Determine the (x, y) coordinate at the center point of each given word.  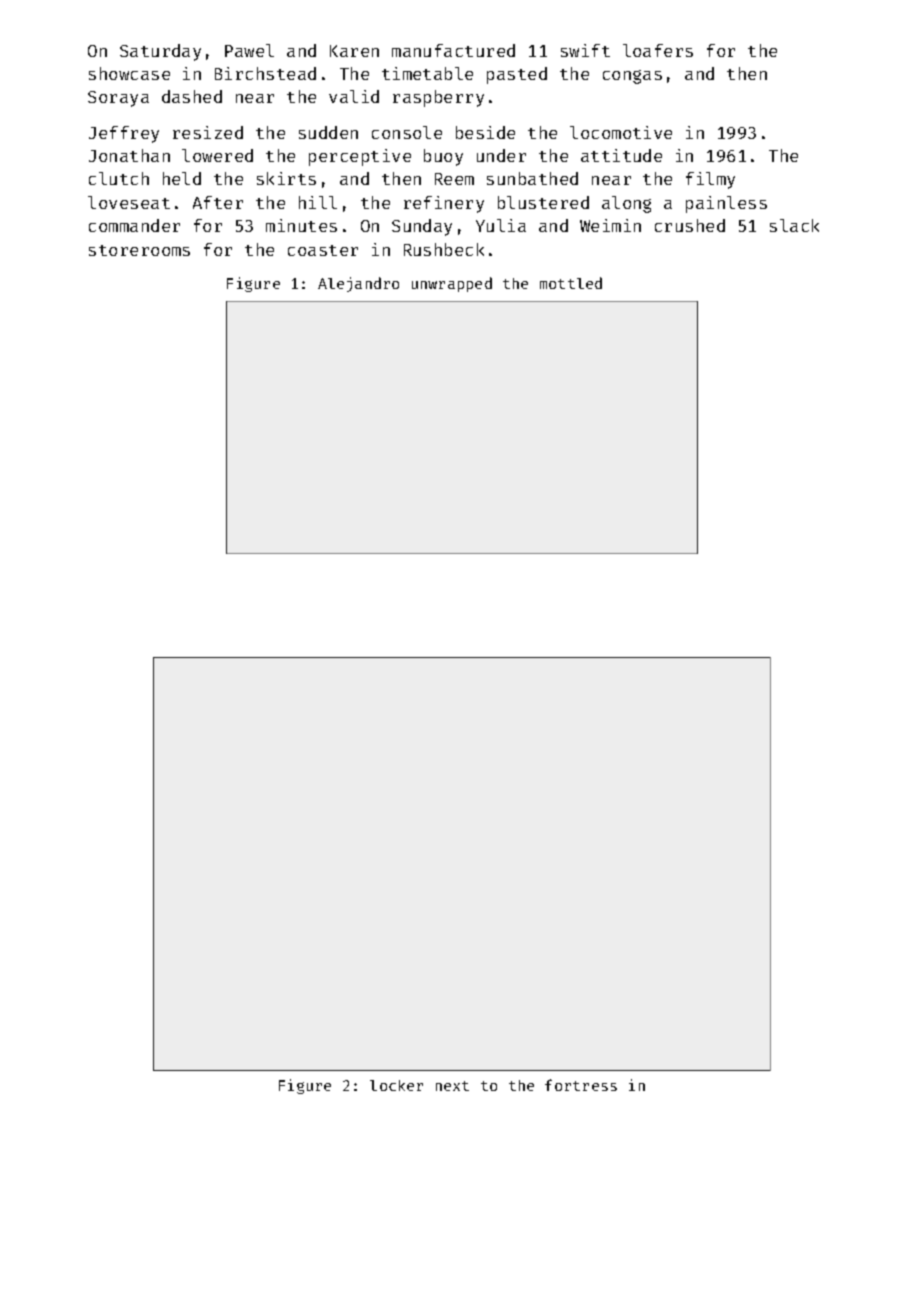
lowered (217, 155)
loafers (658, 50)
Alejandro (358, 284)
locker (396, 1085)
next (452, 1086)
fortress (581, 1085)
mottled (571, 283)
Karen (354, 51)
